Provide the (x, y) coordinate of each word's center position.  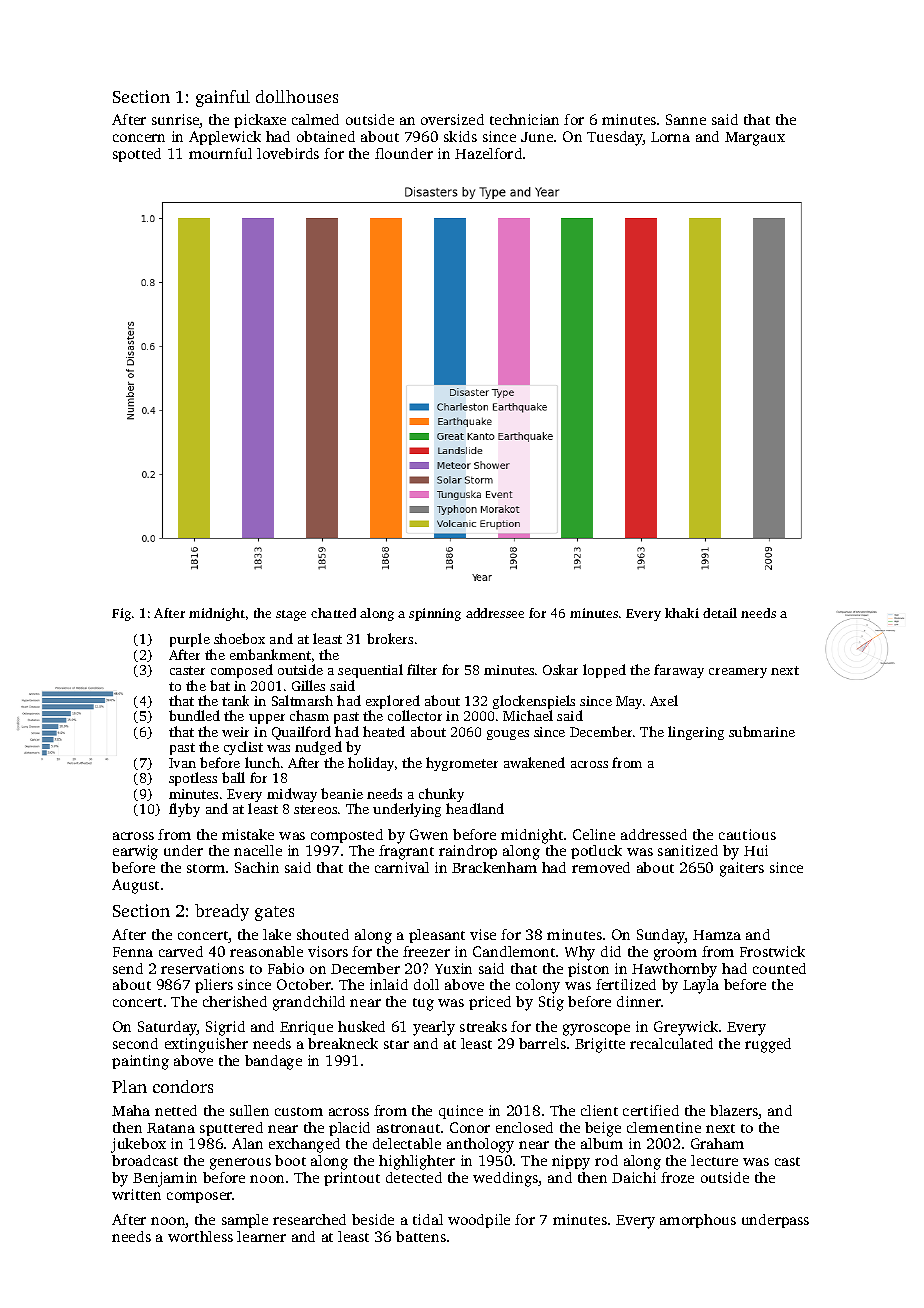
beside (373, 1219)
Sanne (686, 119)
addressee (495, 613)
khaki (682, 613)
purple (190, 640)
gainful (223, 98)
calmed (315, 119)
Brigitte (600, 1045)
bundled (194, 715)
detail (720, 613)
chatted (333, 613)
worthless (200, 1236)
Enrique (306, 1028)
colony (538, 986)
